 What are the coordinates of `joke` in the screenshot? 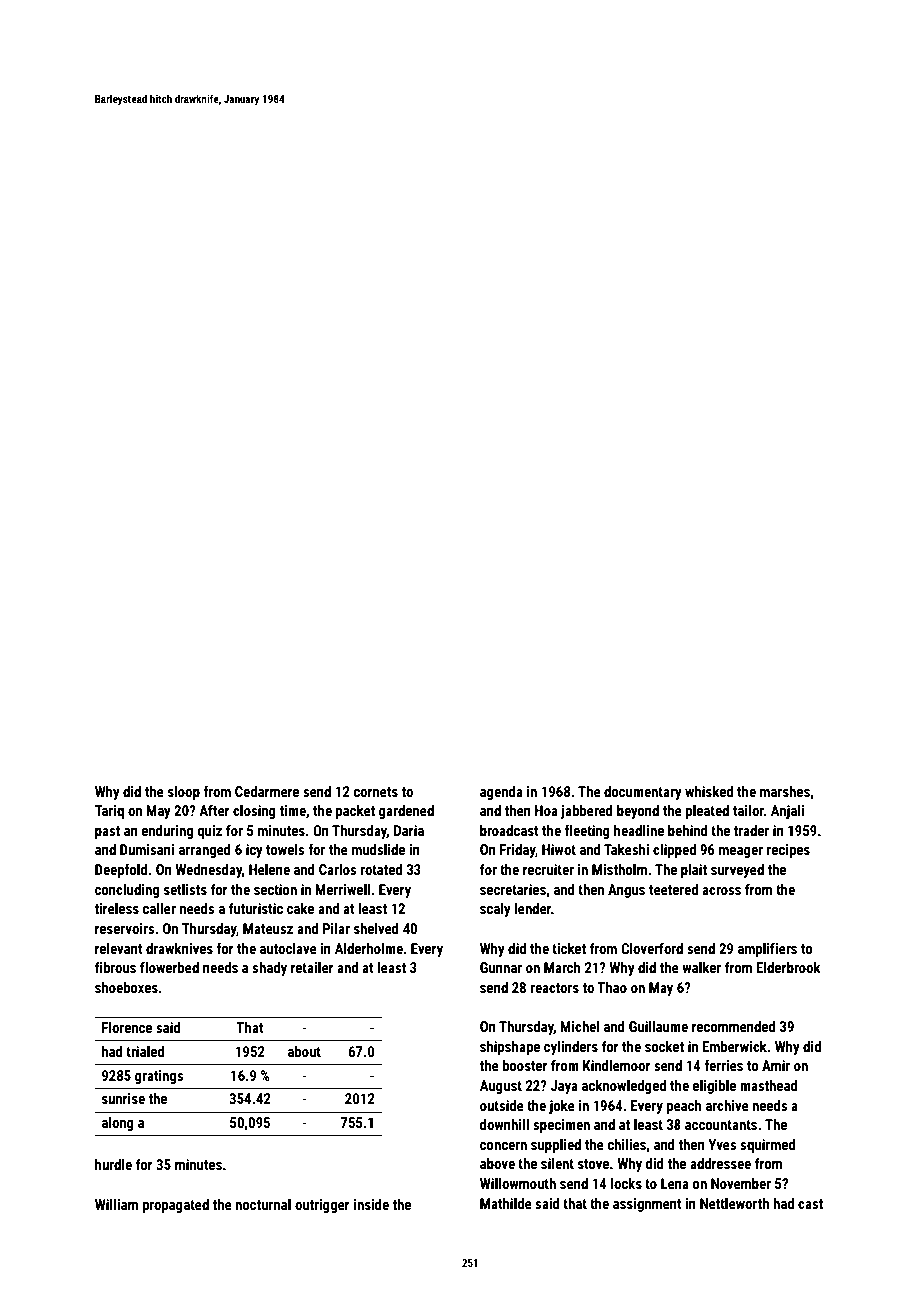 It's located at (562, 1107).
